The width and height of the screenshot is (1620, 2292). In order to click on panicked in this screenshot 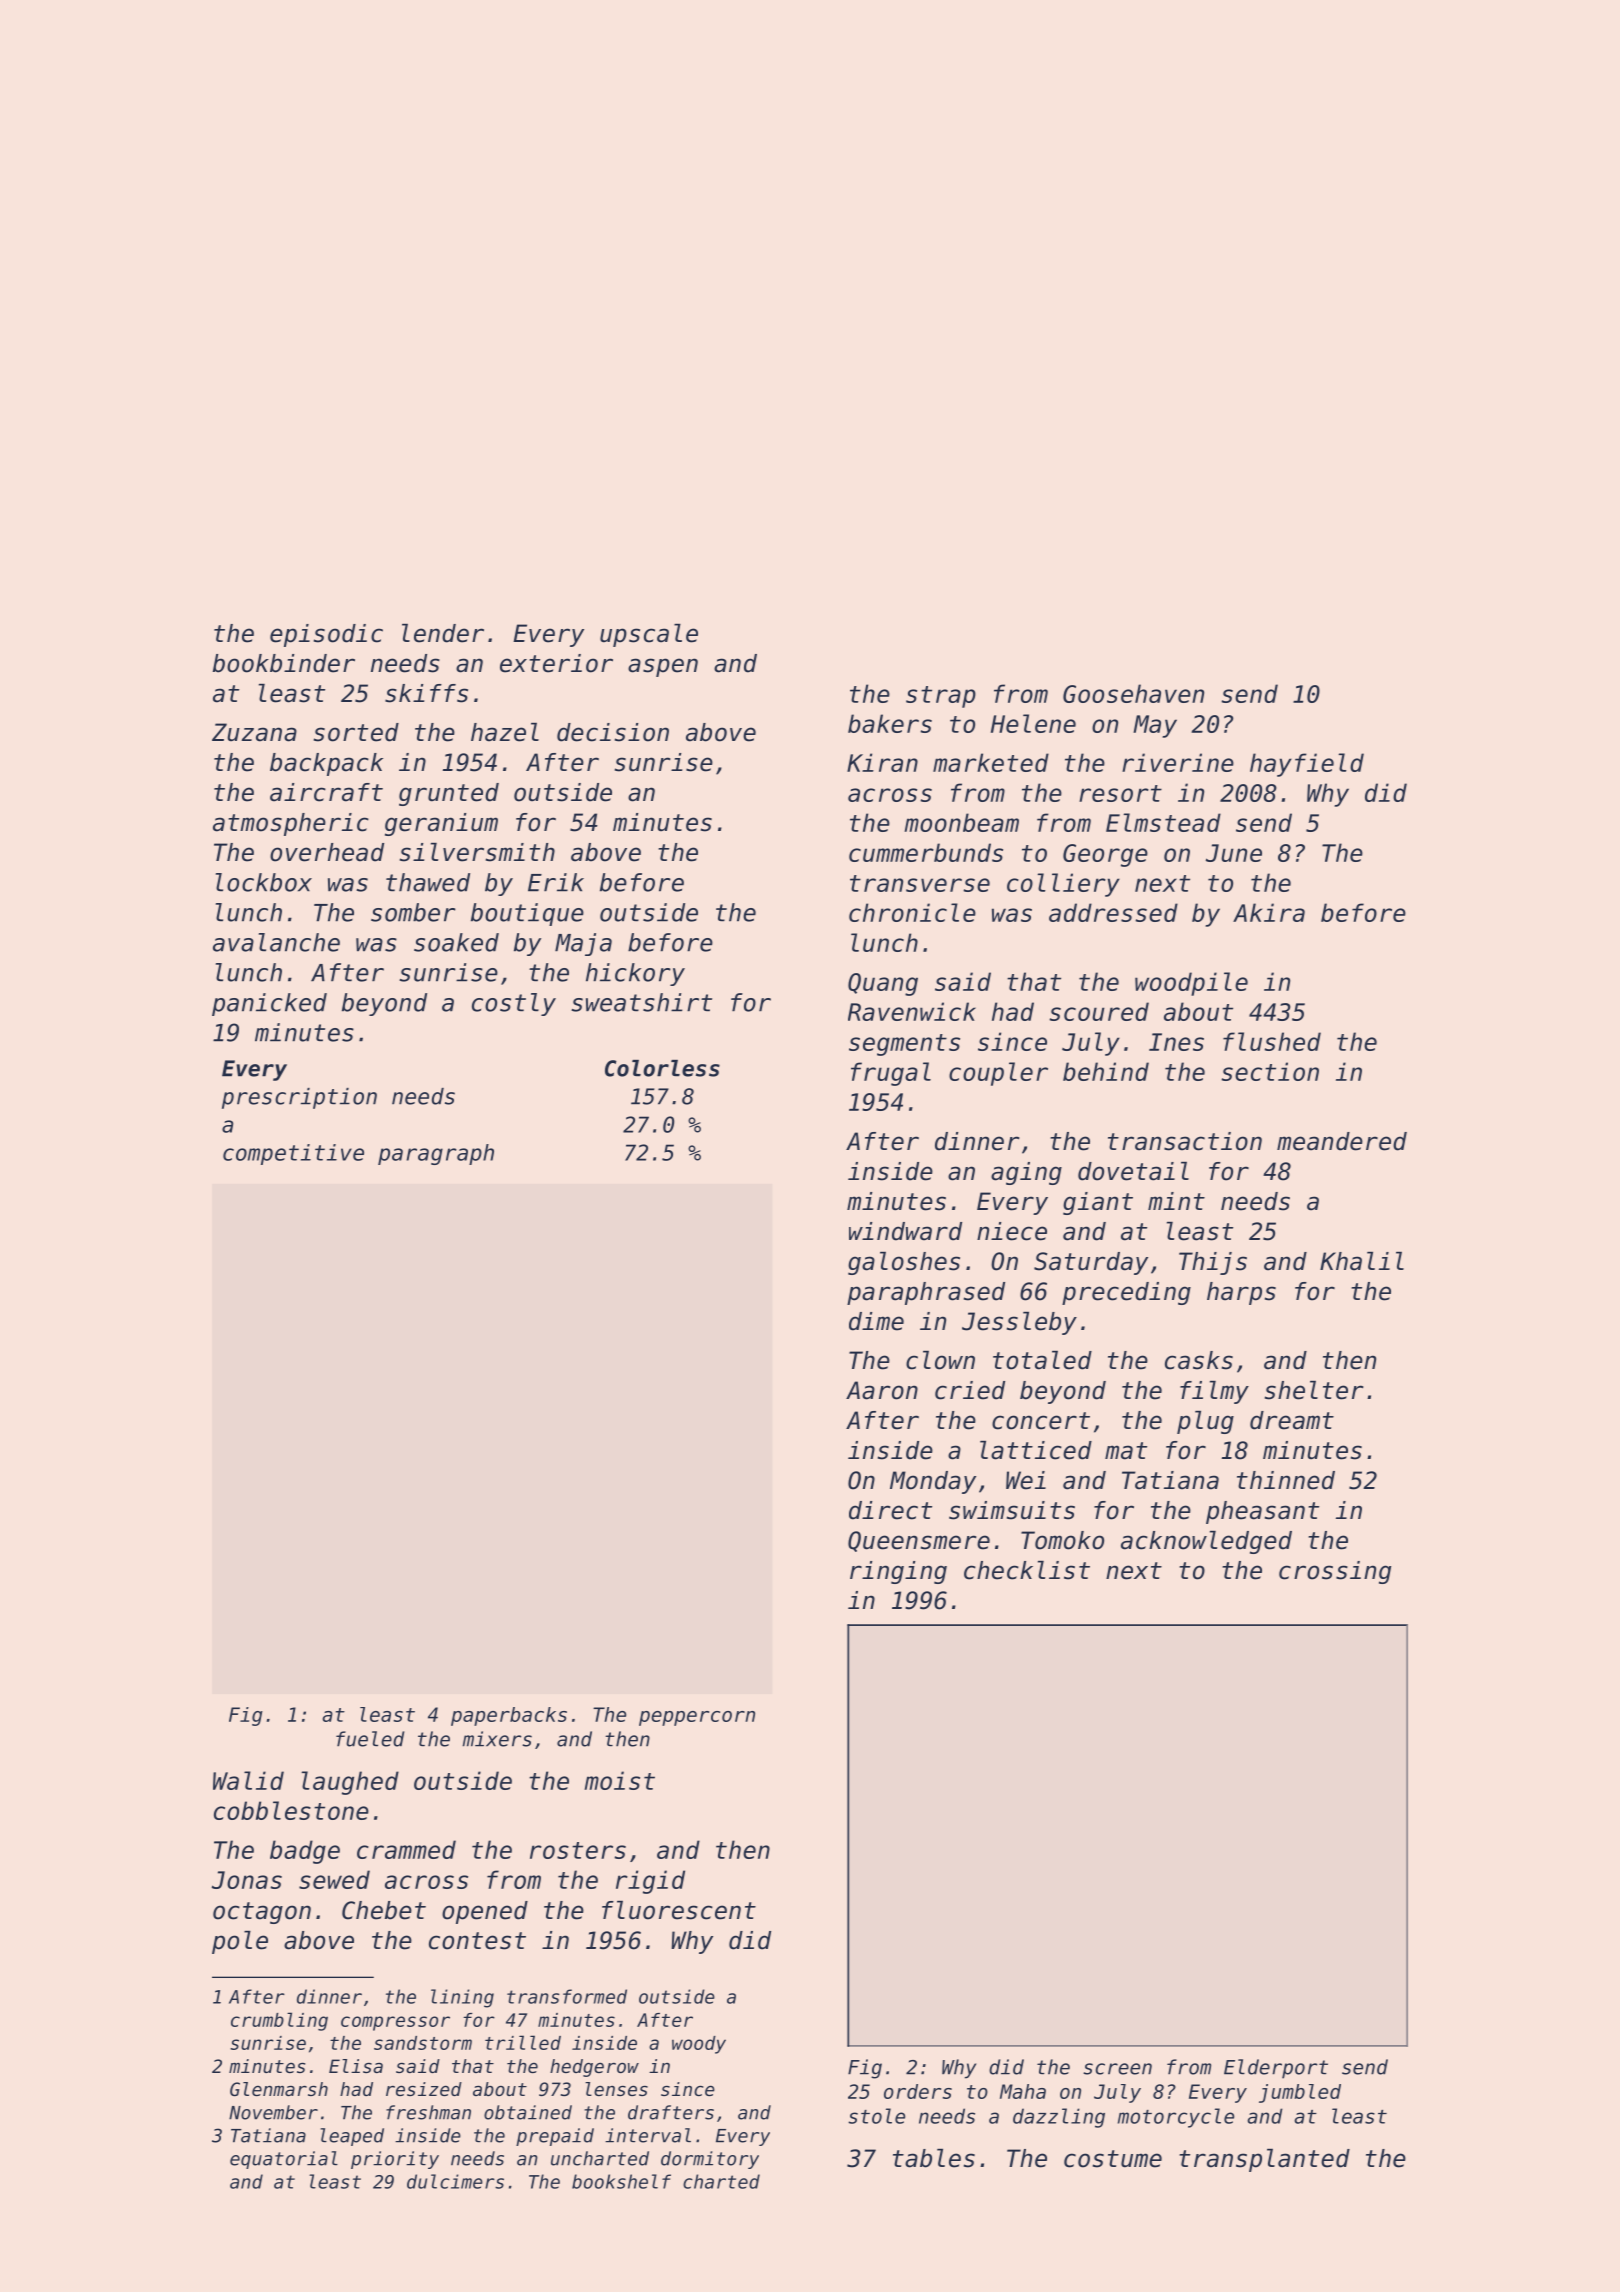, I will do `click(269, 1004)`.
